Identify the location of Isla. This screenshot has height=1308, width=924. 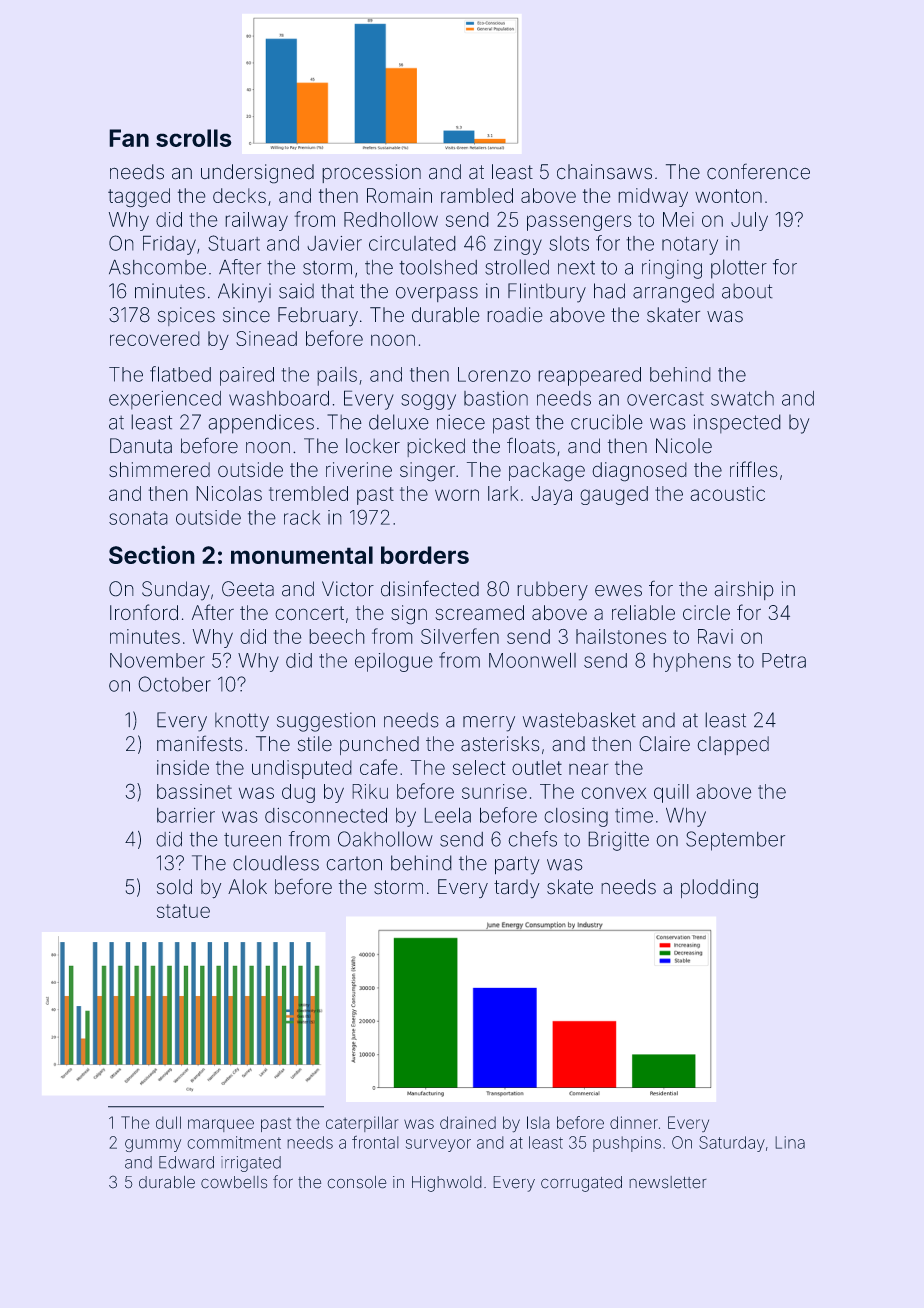
(538, 1122).
